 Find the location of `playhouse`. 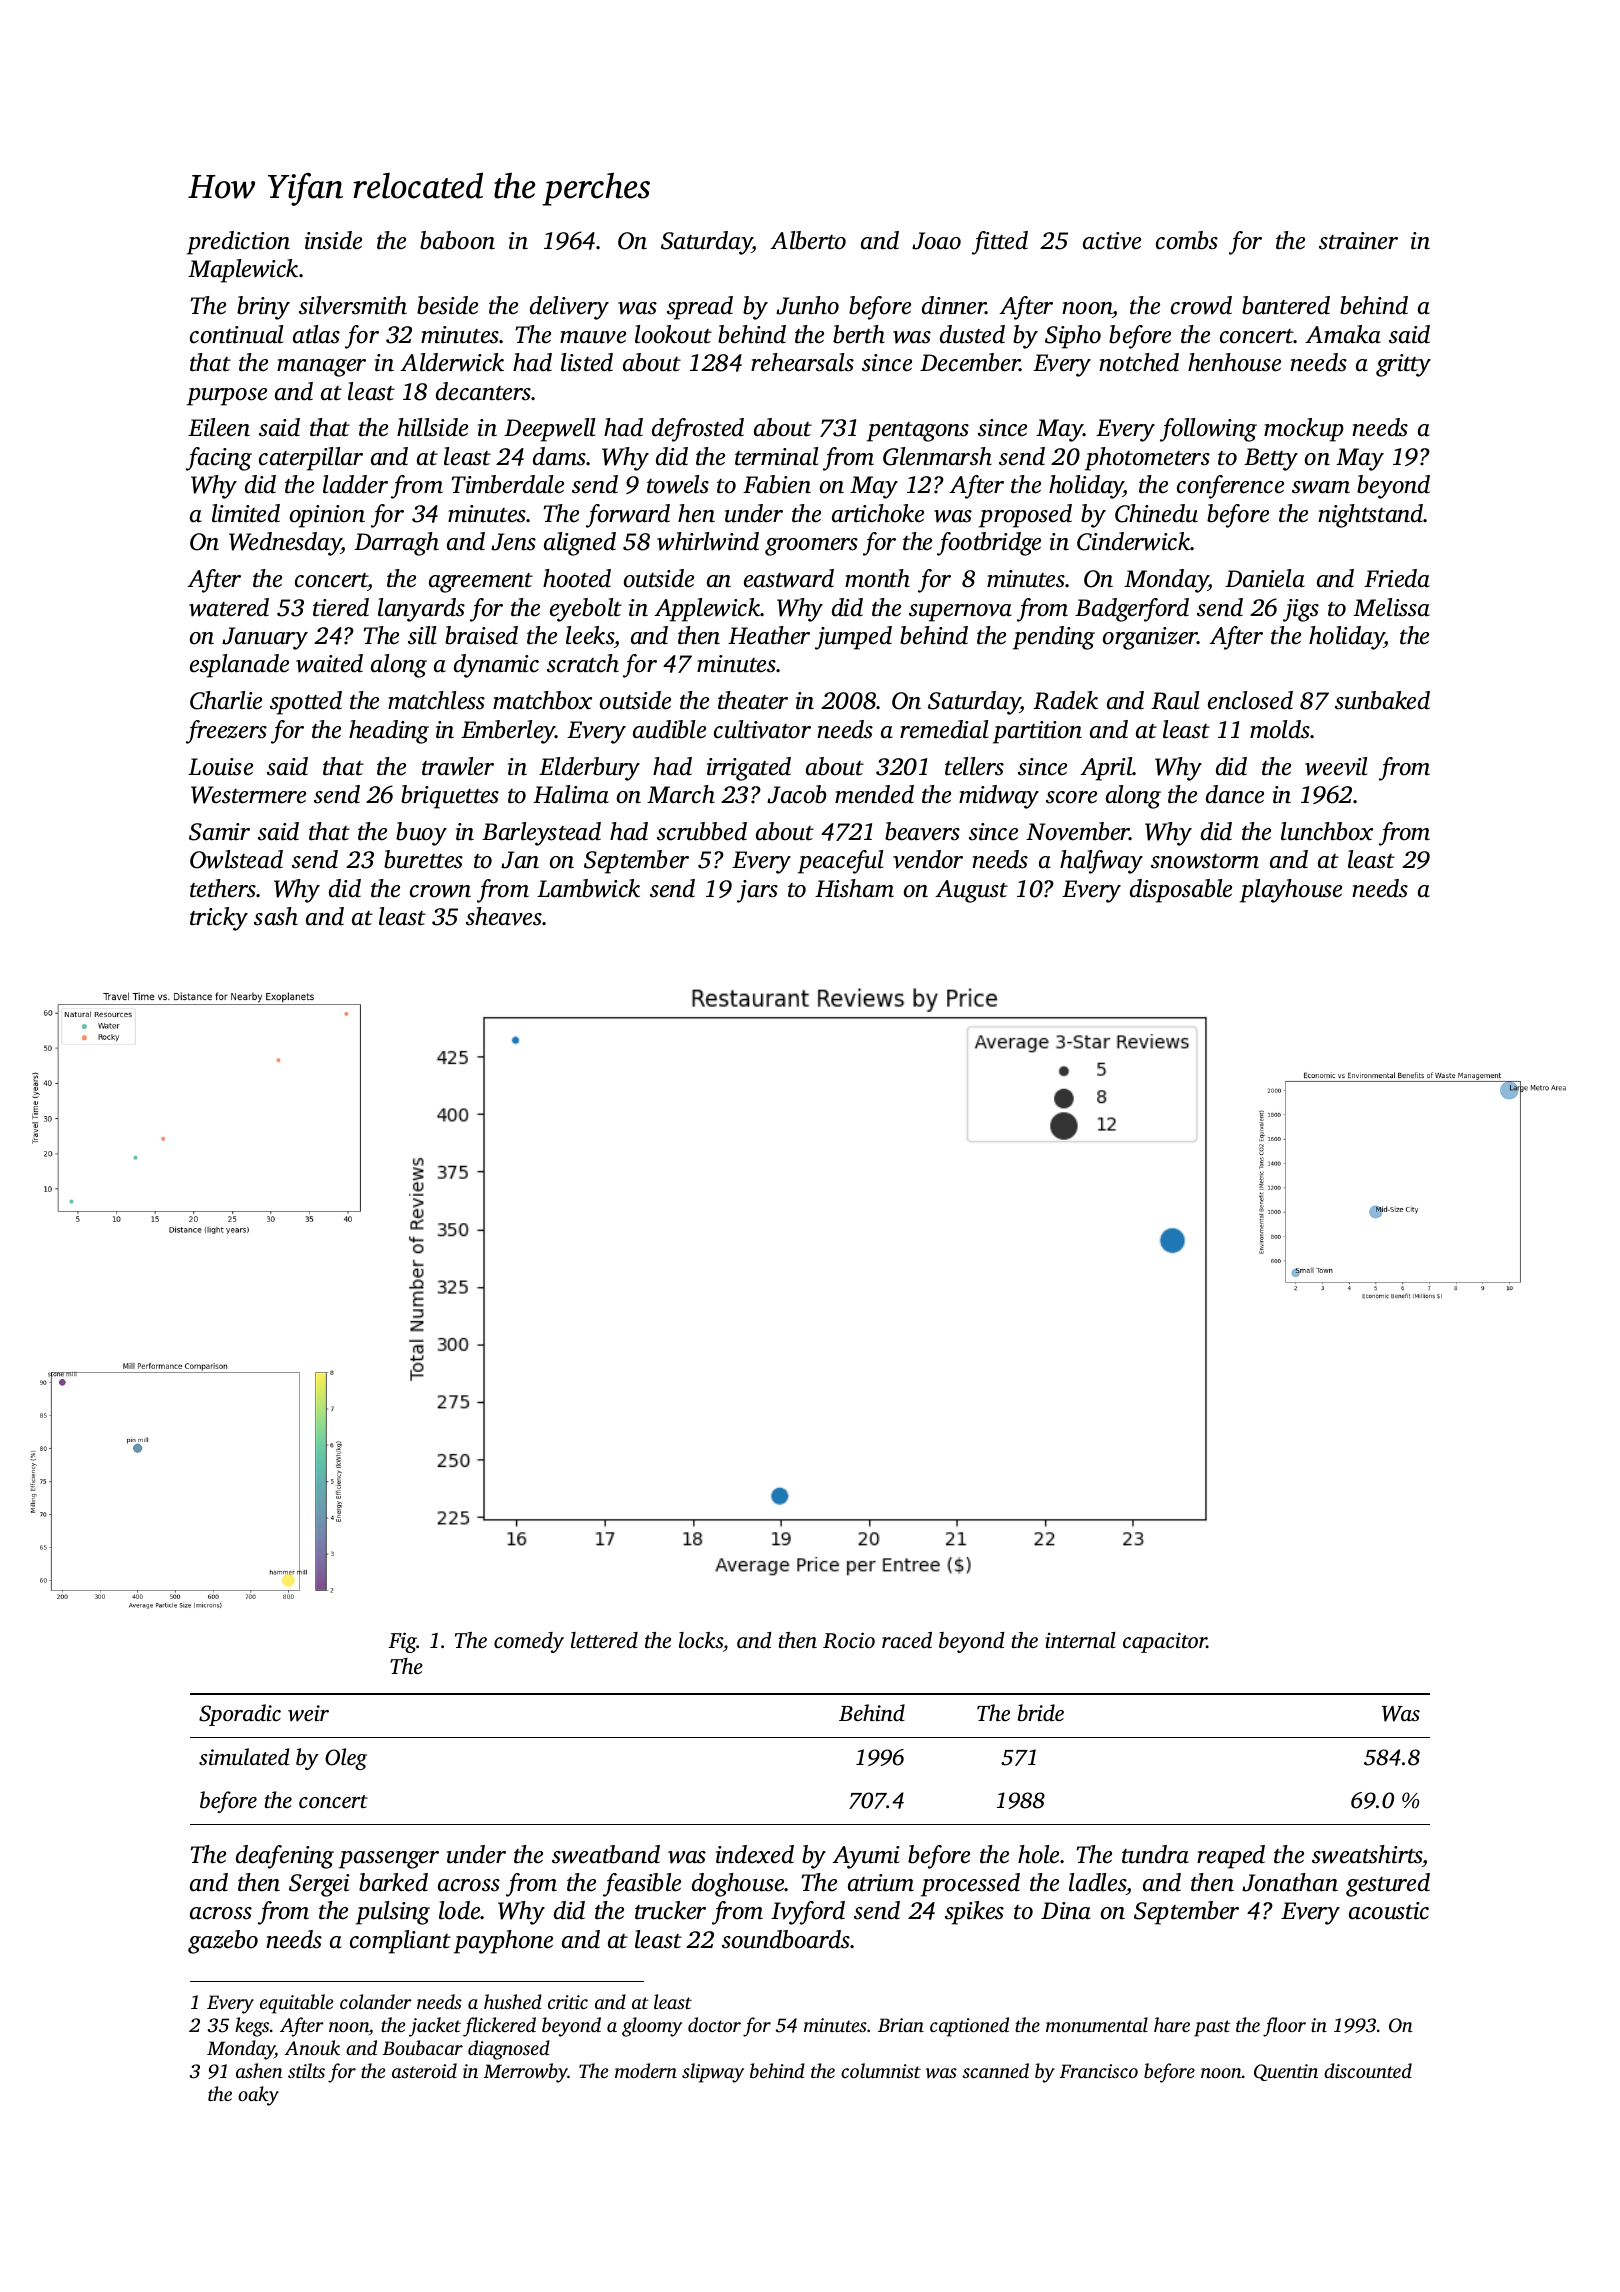

playhouse is located at coordinates (1291, 891).
